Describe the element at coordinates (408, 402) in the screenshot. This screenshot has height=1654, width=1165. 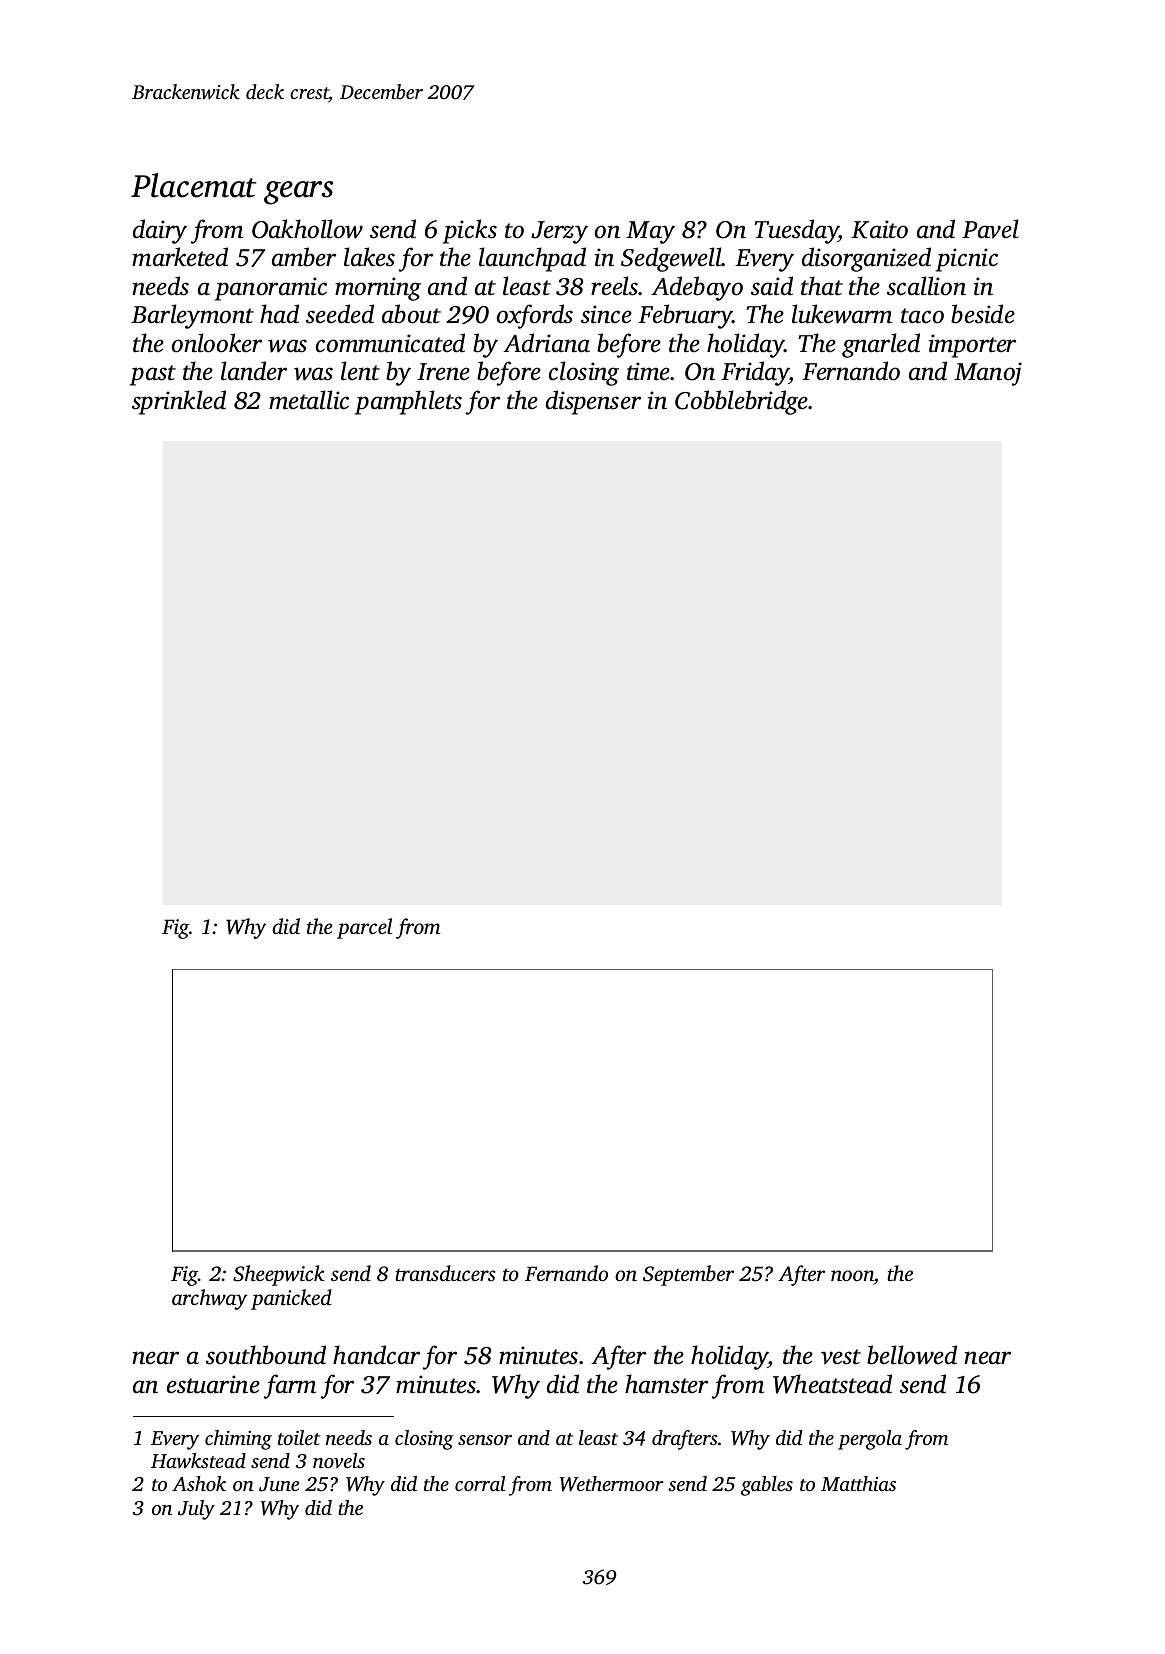
I see `pamphlets` at that location.
